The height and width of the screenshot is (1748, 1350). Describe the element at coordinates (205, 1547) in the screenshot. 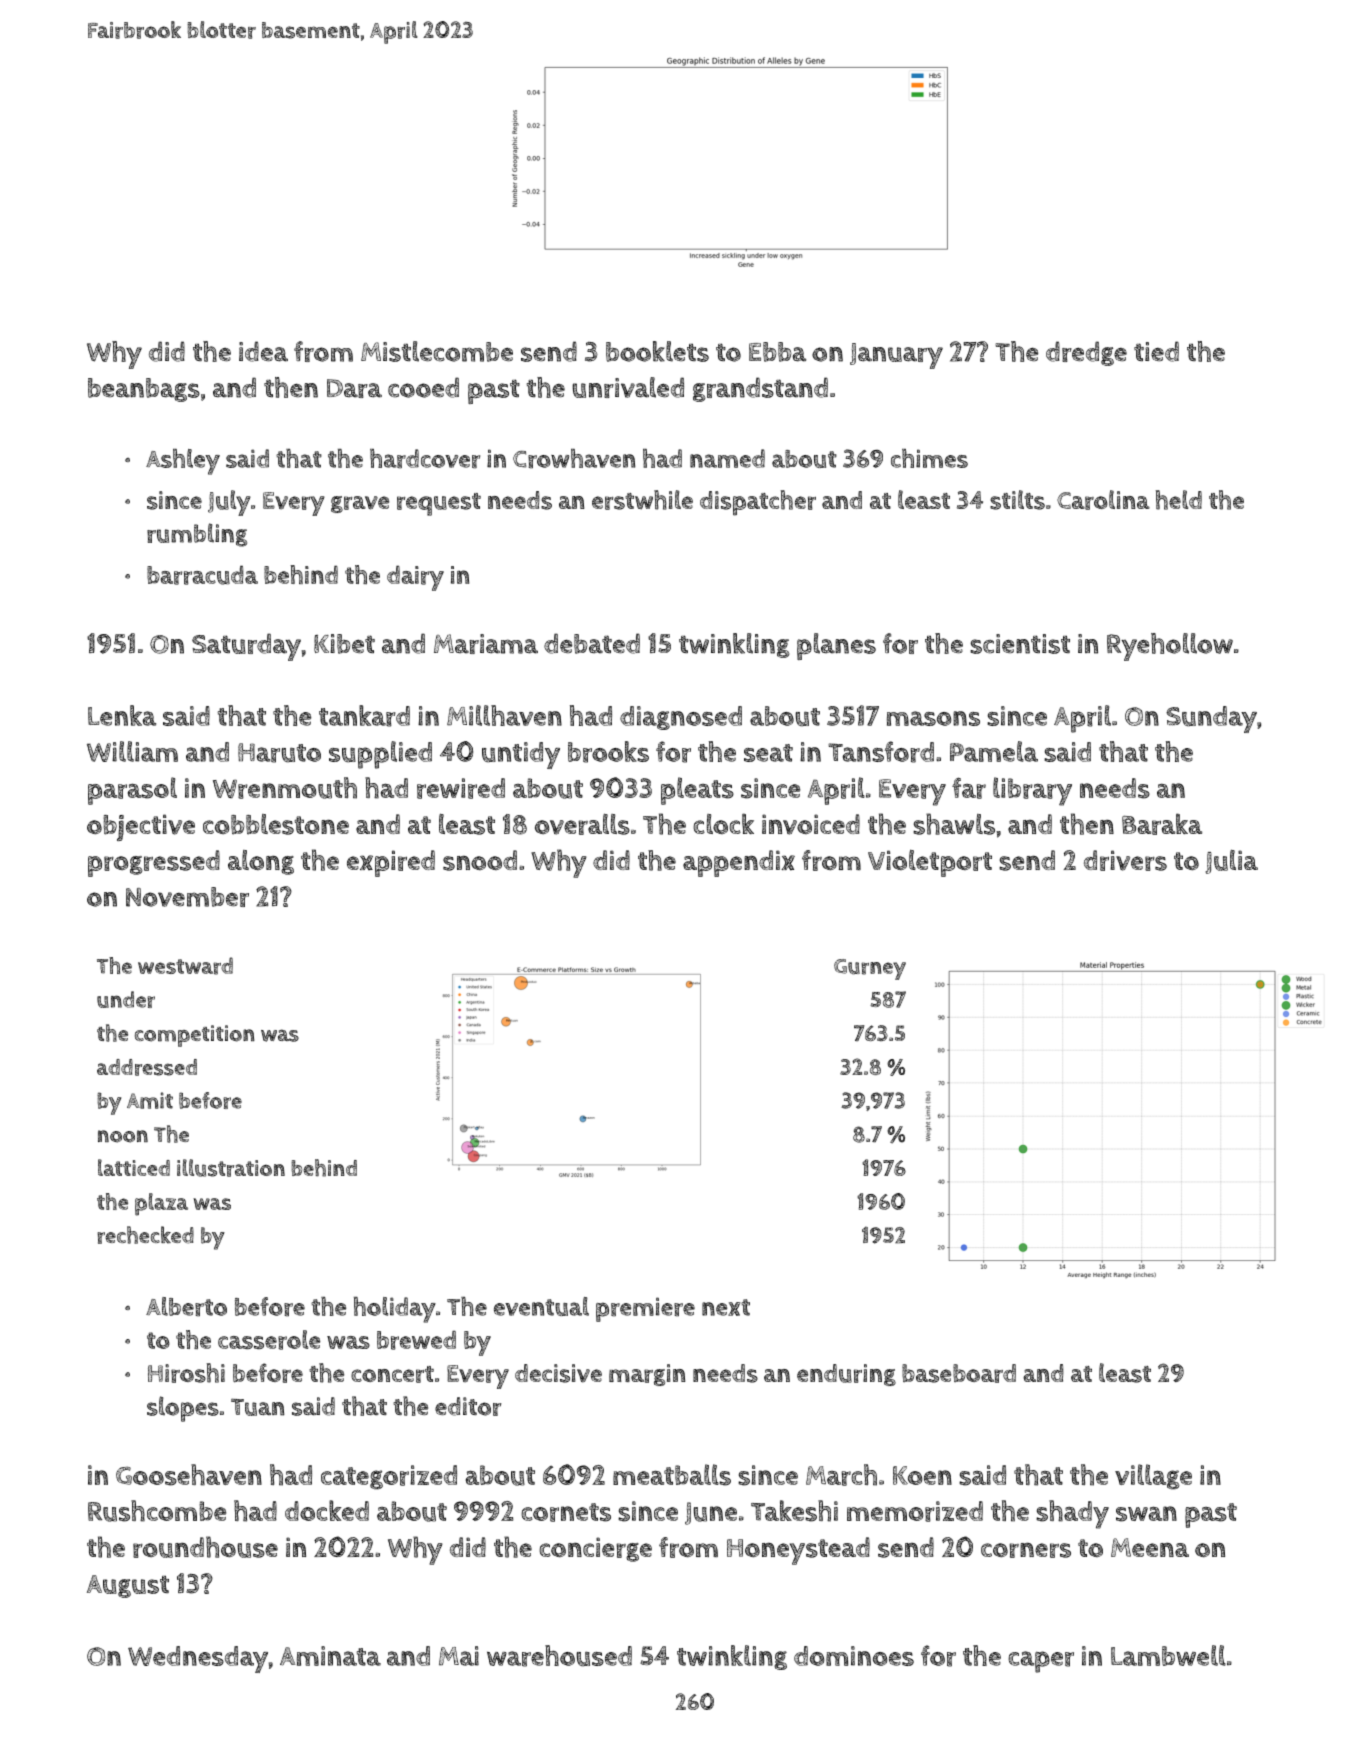

I see `roundhouse` at that location.
